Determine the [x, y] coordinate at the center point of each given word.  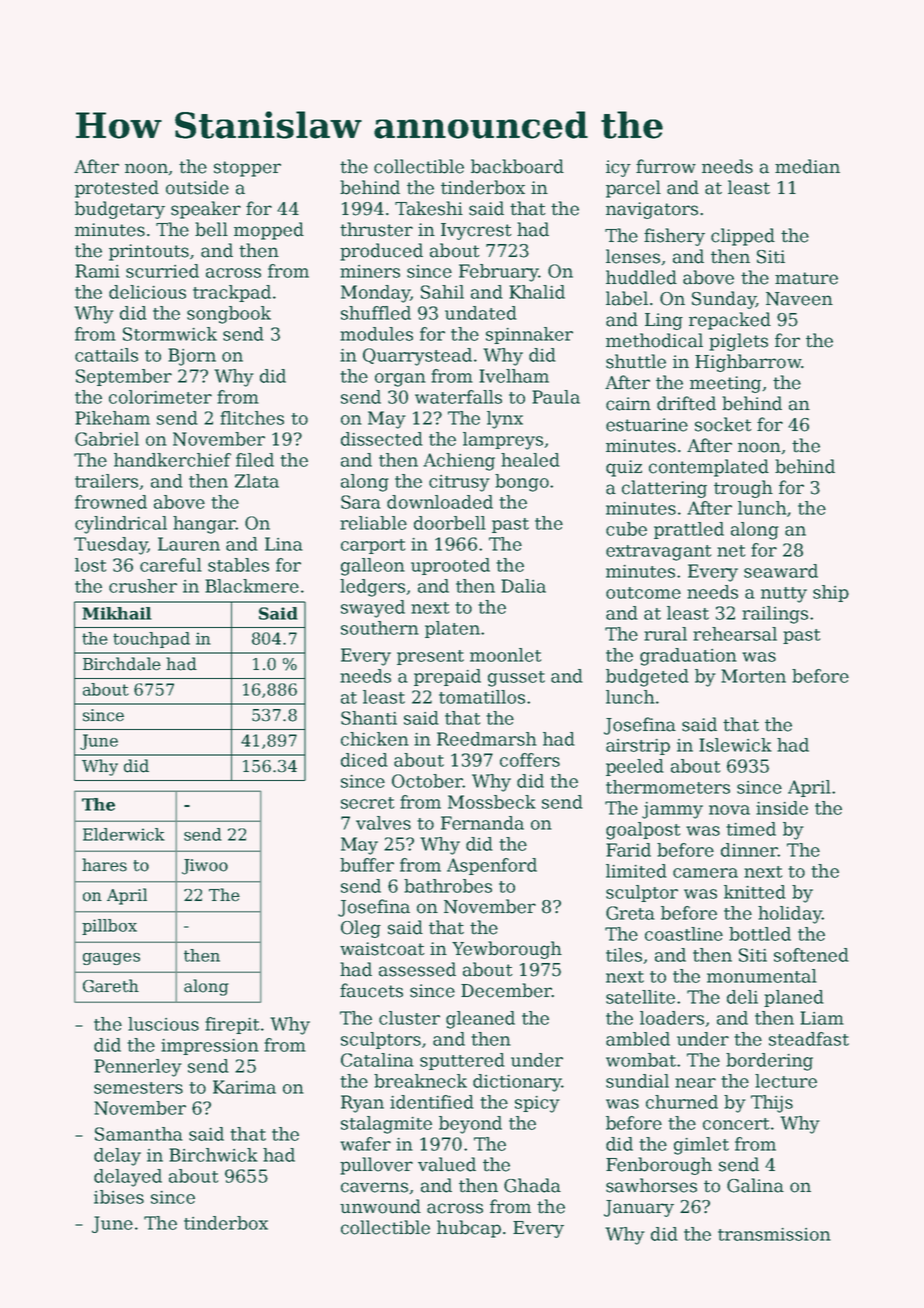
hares [104, 865]
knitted [755, 892]
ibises [119, 1197]
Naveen [799, 299]
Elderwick [124, 834]
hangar [204, 525]
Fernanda [482, 823]
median [807, 166]
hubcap [469, 1229]
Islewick [735, 745]
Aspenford [492, 866]
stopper [247, 169]
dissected [382, 439]
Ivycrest [476, 231]
